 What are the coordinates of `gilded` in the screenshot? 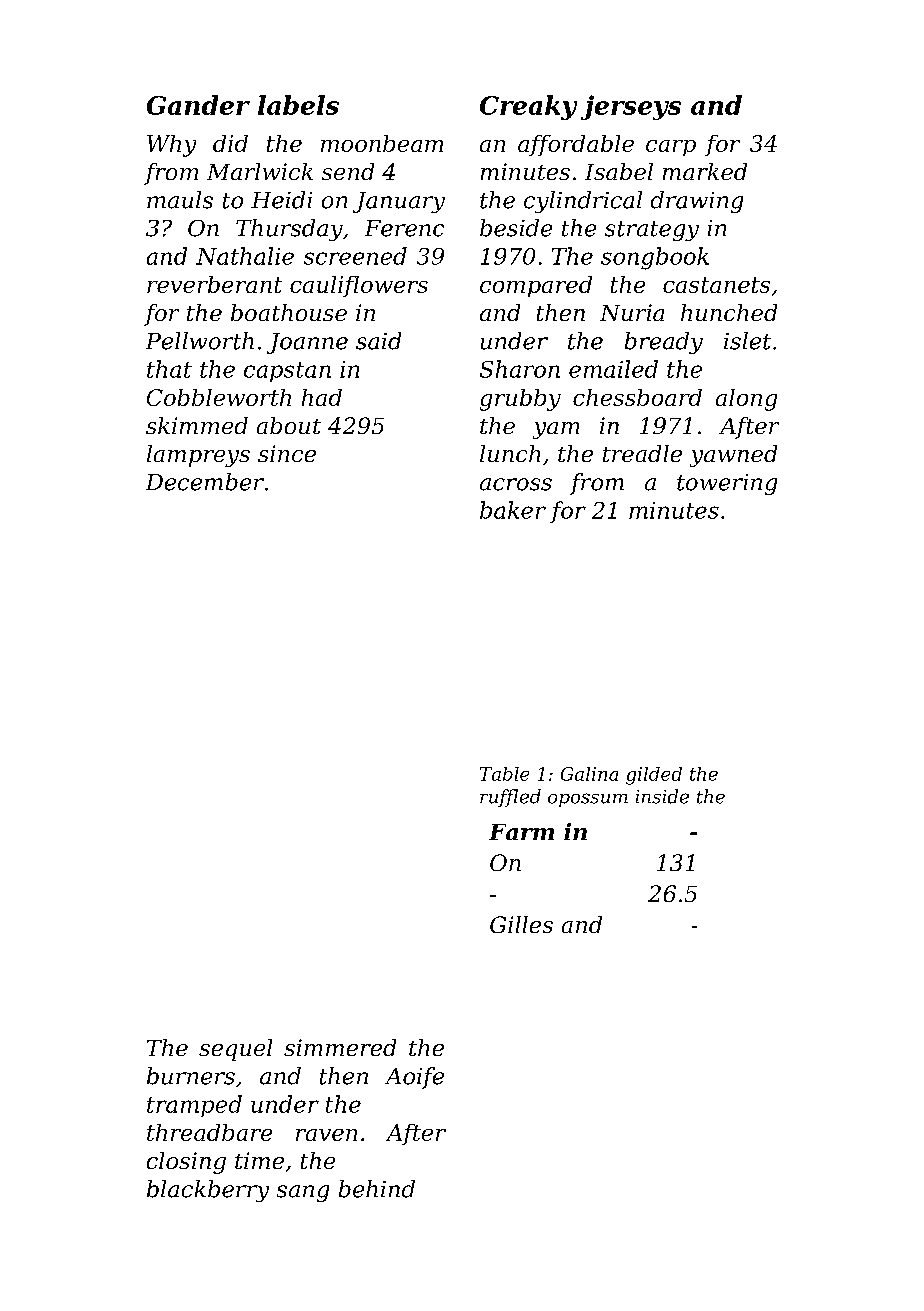 It's located at (654, 776).
